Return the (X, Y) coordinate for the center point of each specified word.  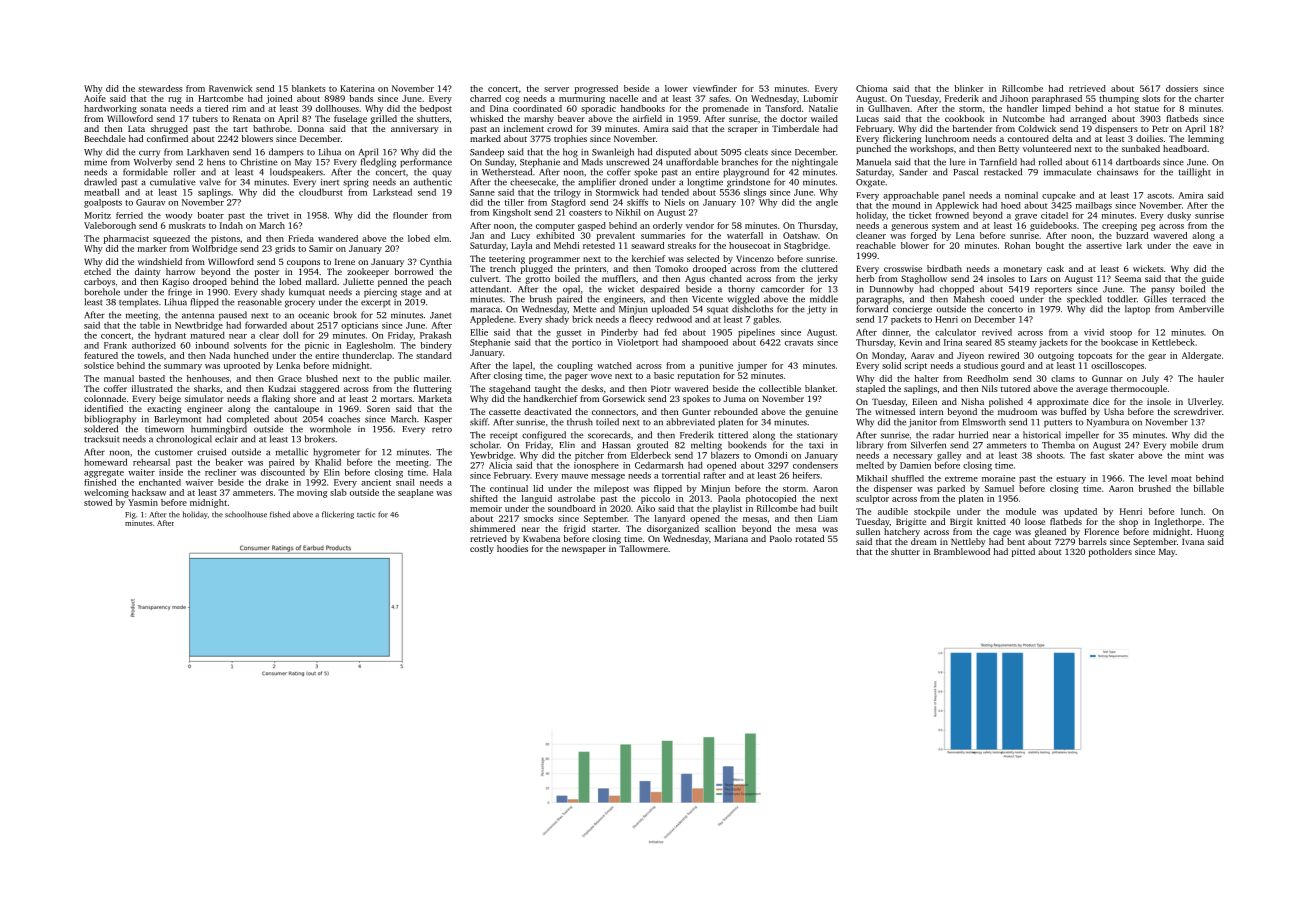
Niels (675, 202)
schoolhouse (246, 514)
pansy (1163, 291)
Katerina (357, 88)
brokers (320, 439)
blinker (968, 88)
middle (824, 299)
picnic (317, 346)
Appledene (492, 320)
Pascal (965, 172)
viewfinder (715, 88)
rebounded (736, 411)
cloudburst (321, 192)
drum (1212, 445)
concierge (912, 310)
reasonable (260, 302)
